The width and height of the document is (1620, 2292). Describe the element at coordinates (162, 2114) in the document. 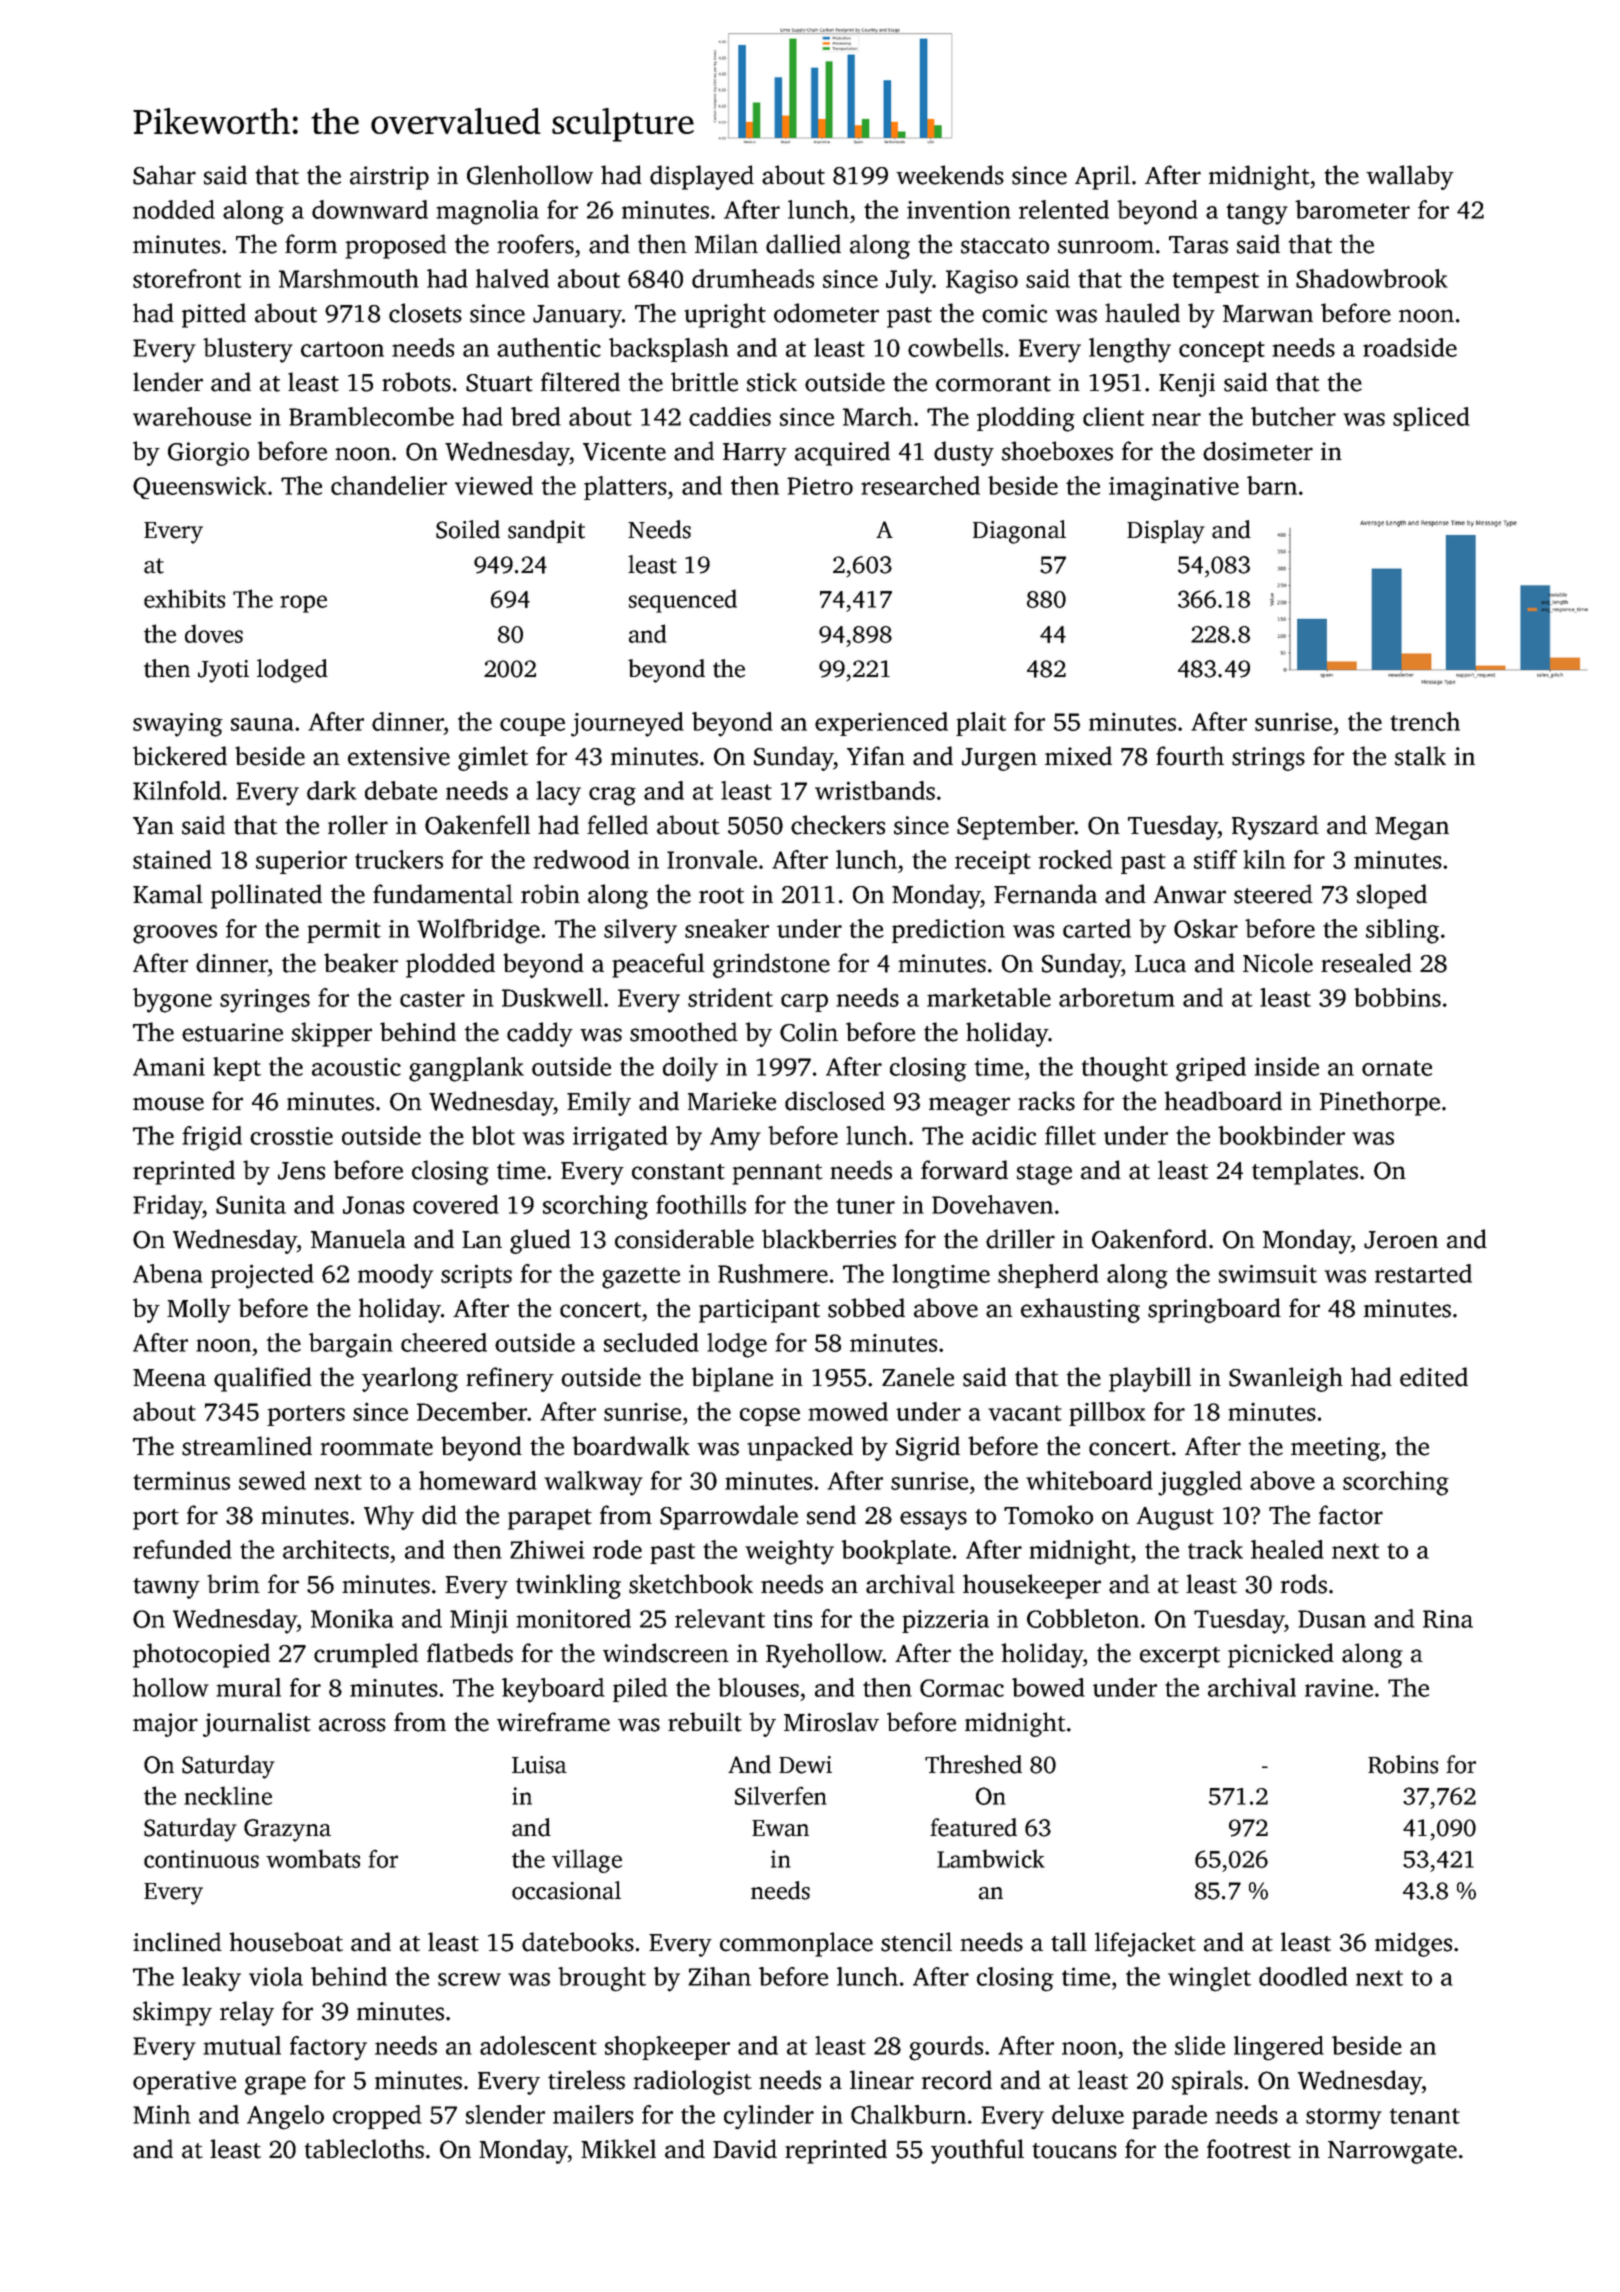

I see `Minh` at that location.
